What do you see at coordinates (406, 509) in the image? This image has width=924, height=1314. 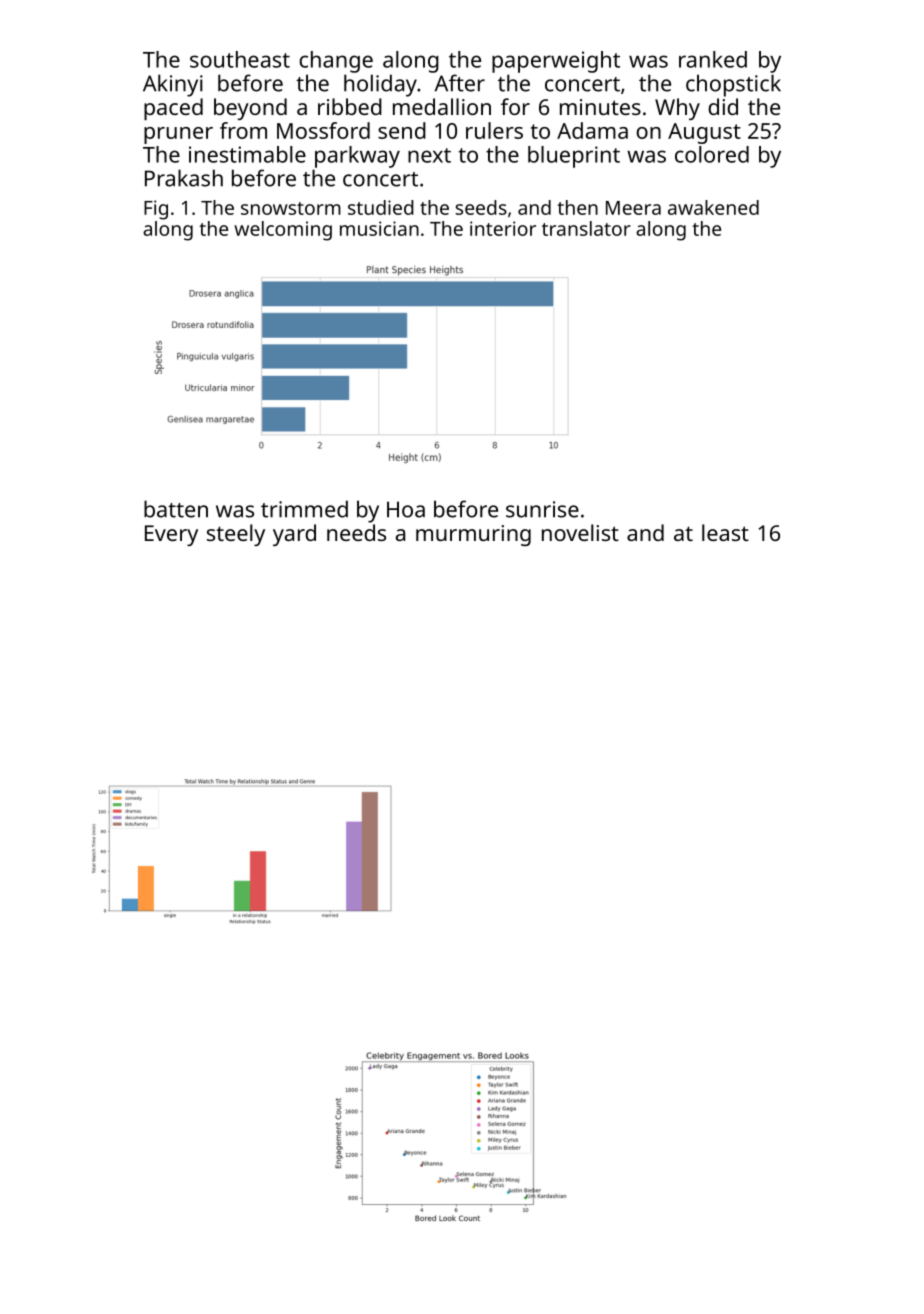 I see `Hoa` at bounding box center [406, 509].
